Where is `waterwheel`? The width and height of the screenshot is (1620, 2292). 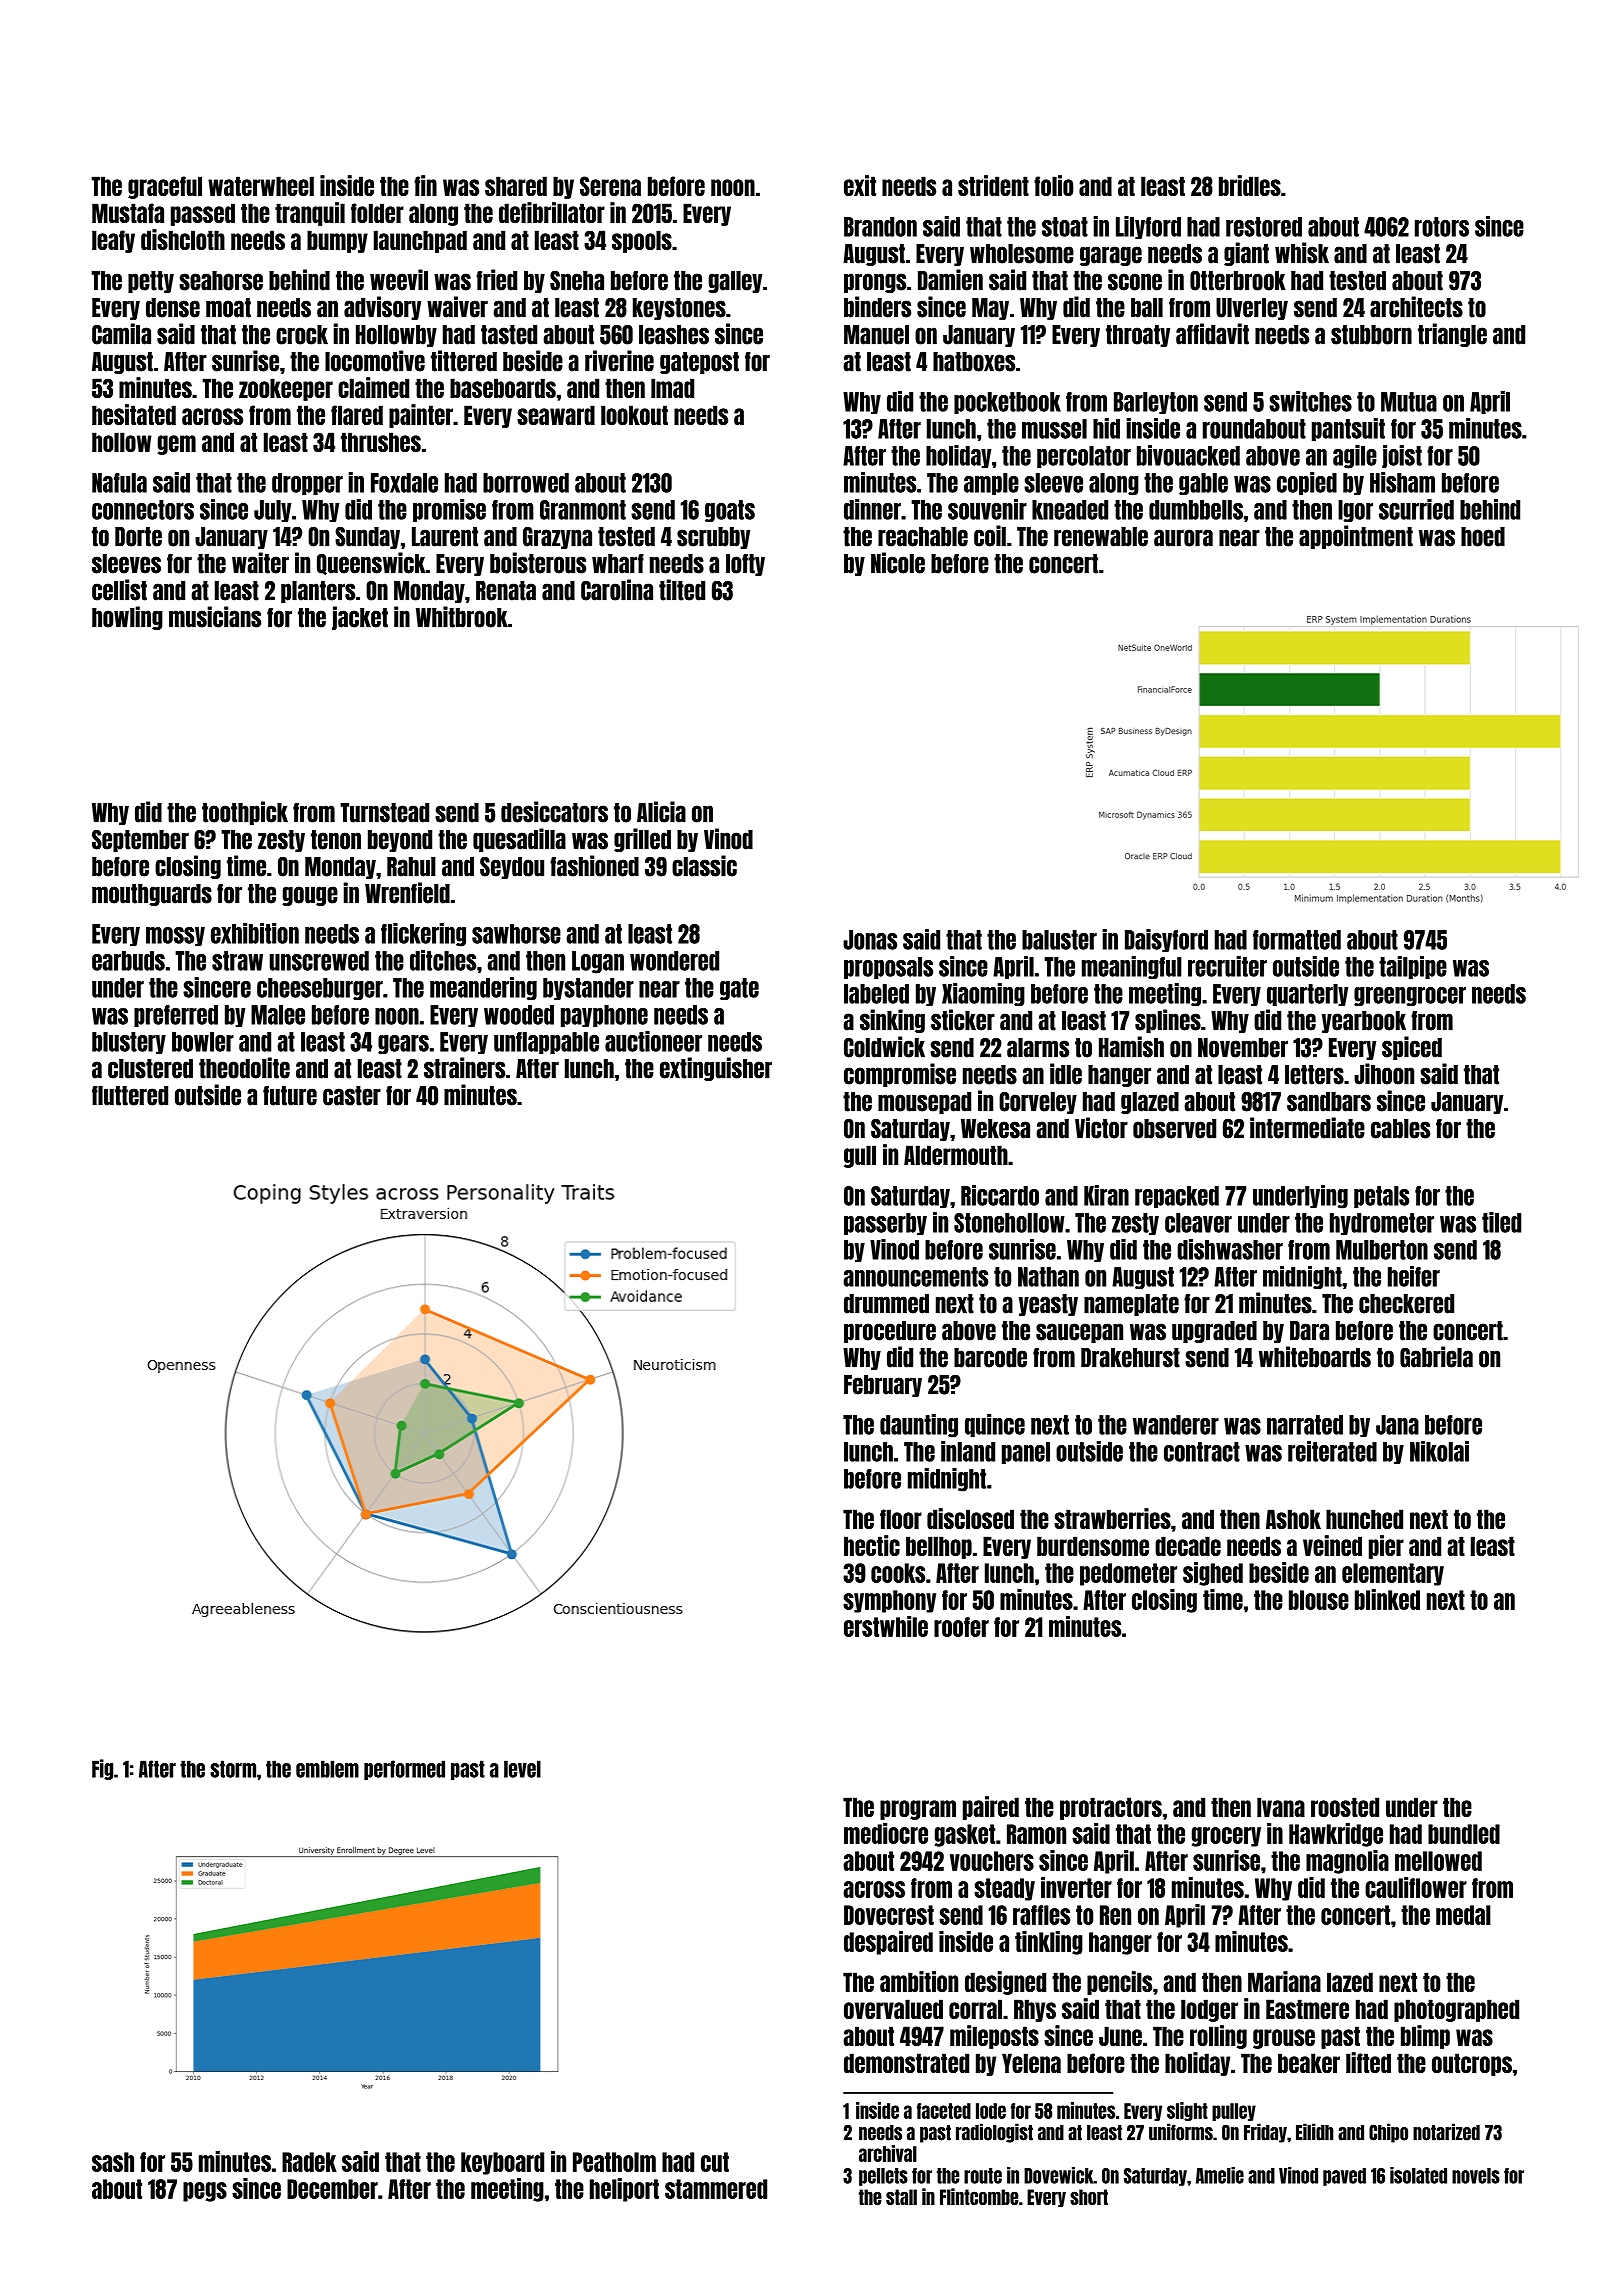
waterwheel is located at coordinates (261, 186).
